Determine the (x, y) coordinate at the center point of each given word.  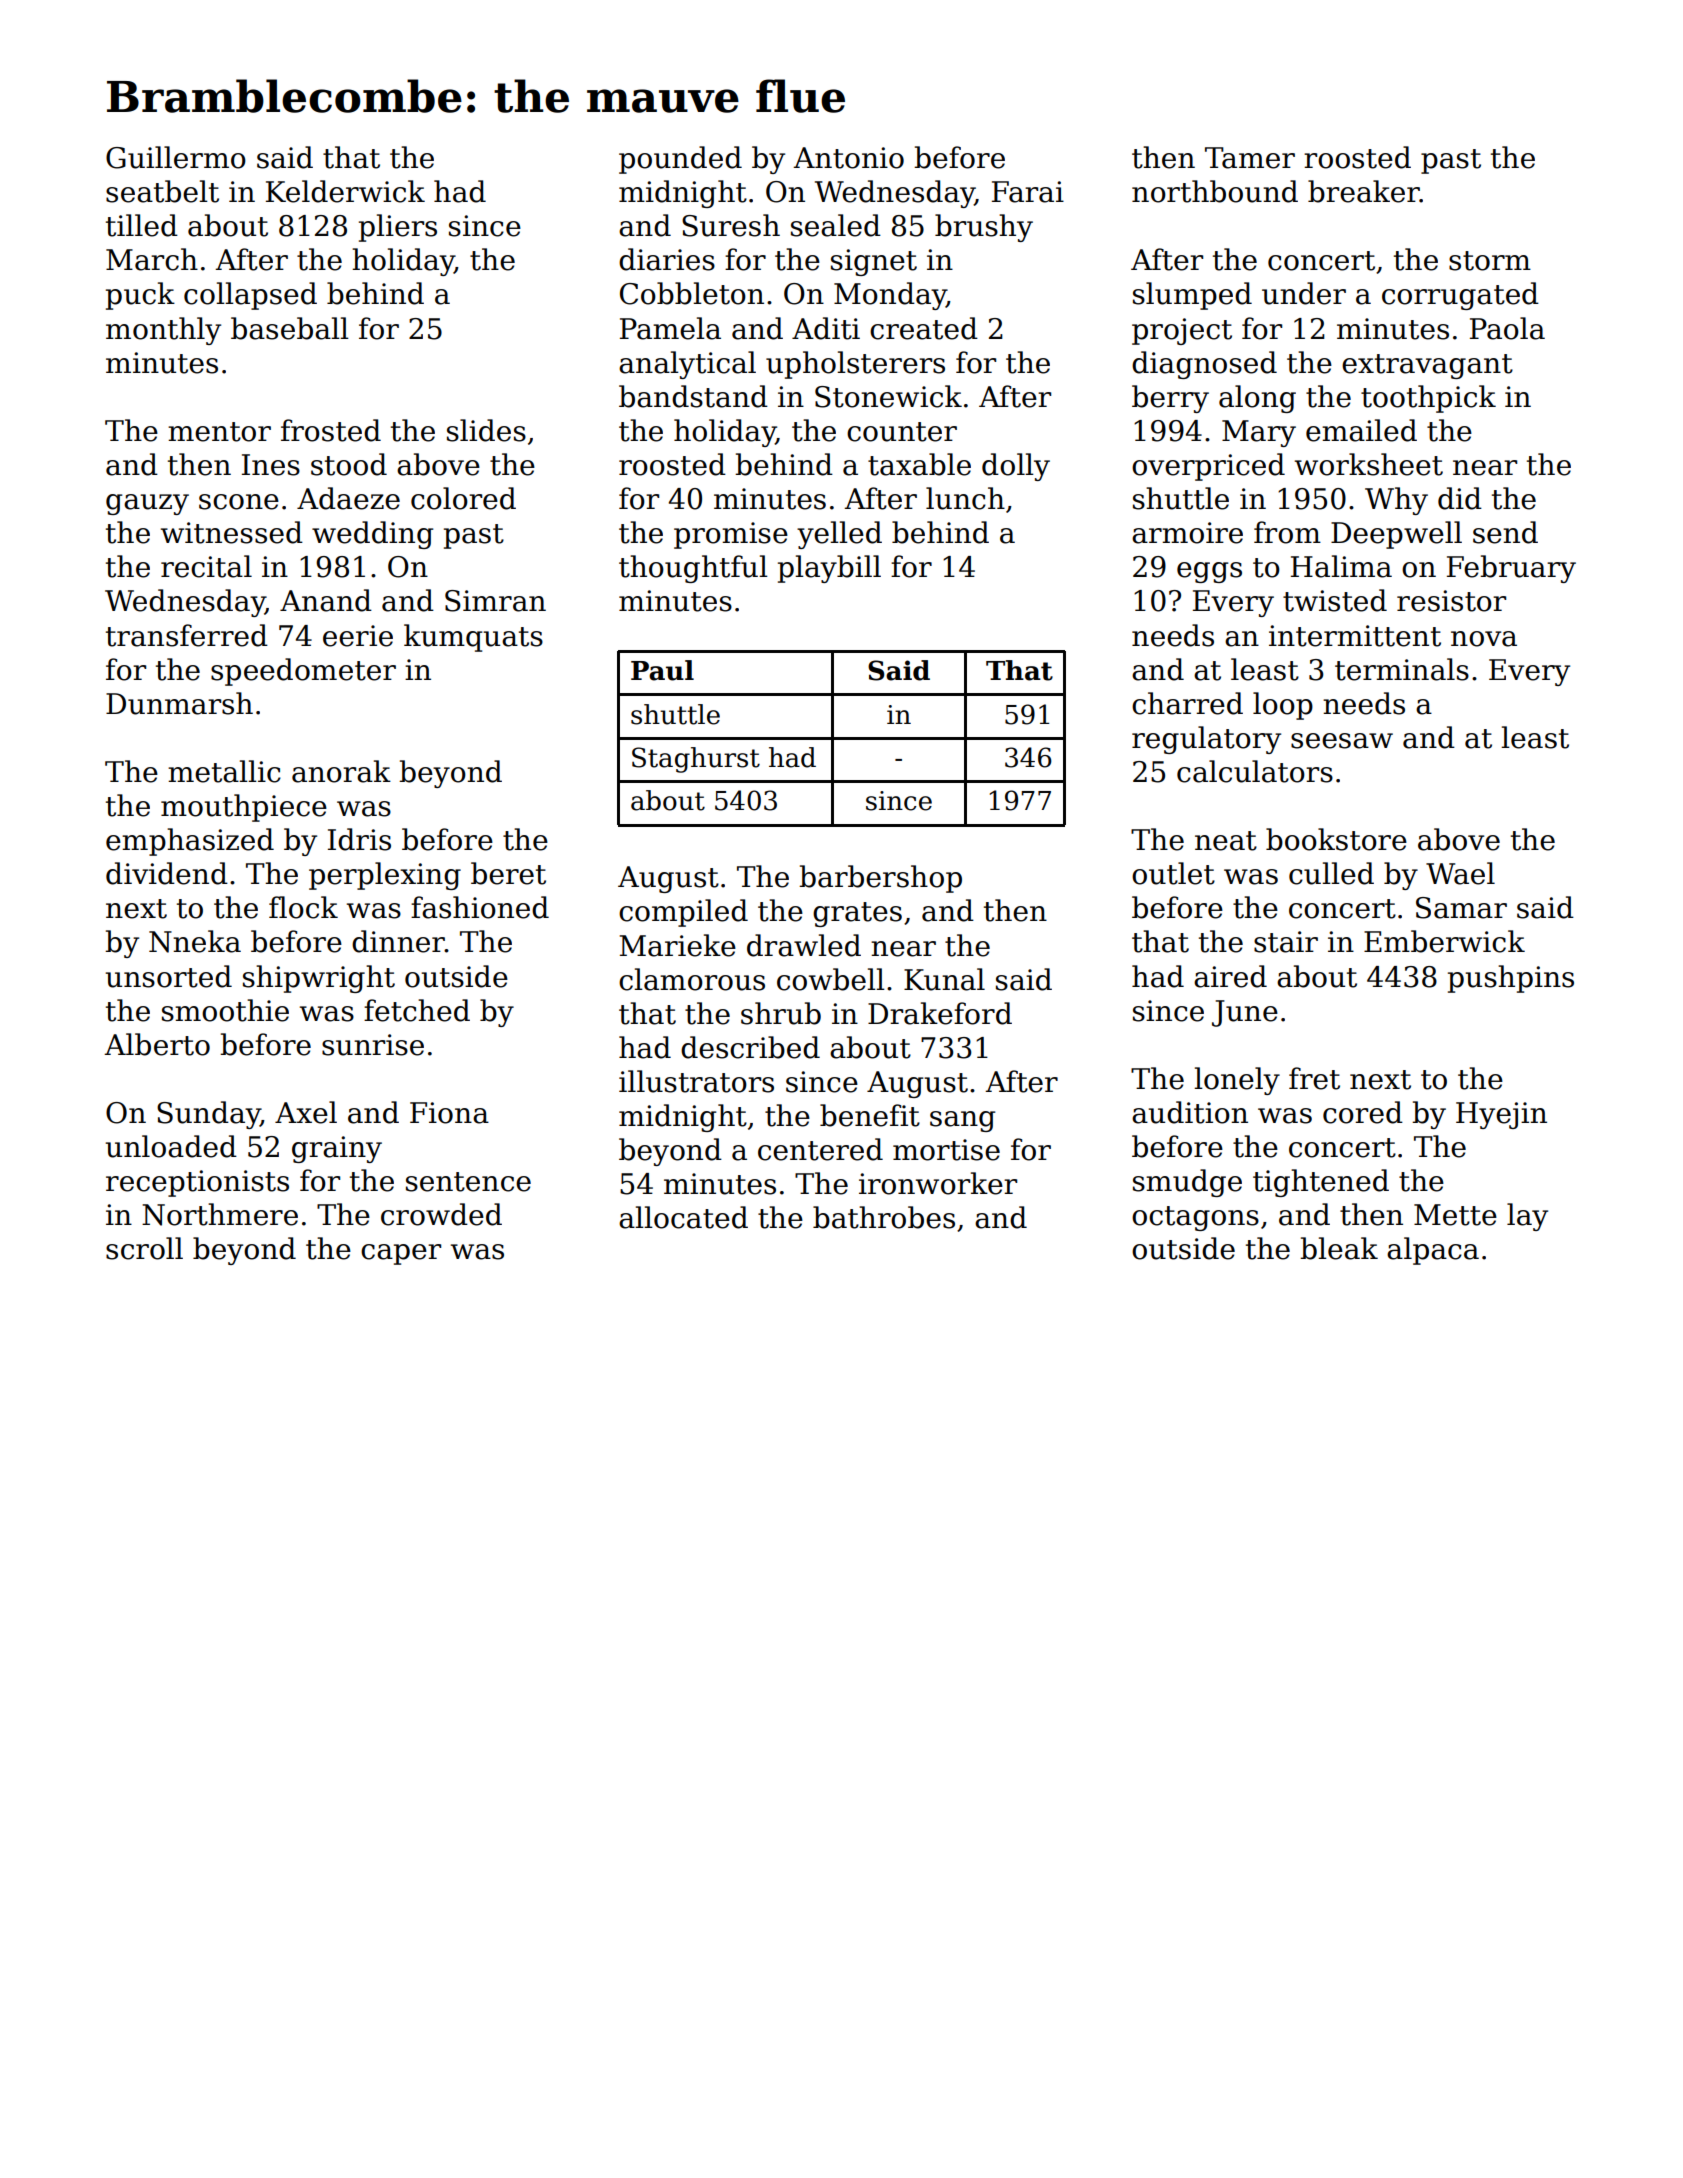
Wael (1460, 873)
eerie (358, 636)
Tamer (1250, 158)
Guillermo (176, 157)
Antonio (848, 158)
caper (401, 1254)
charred (1187, 703)
